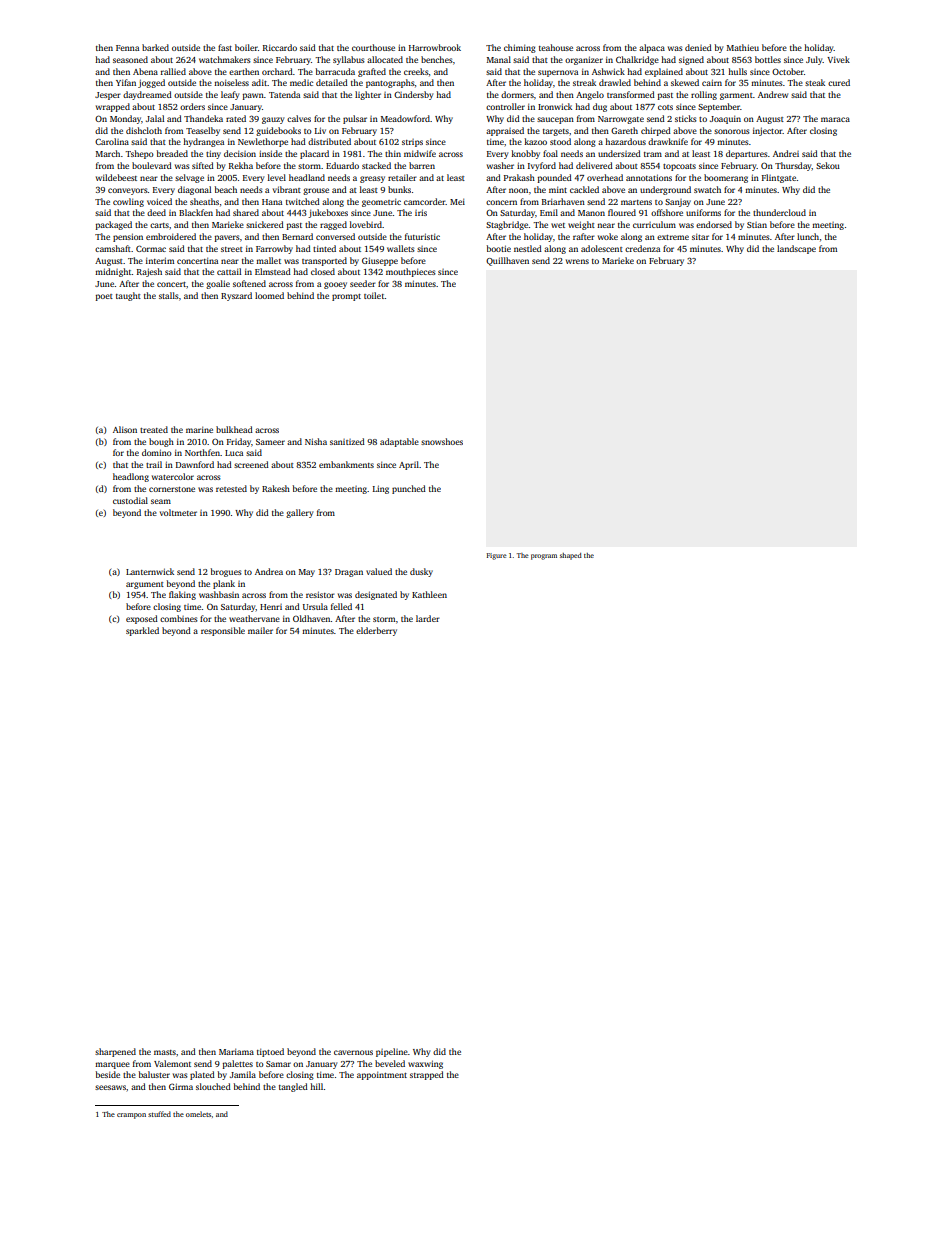 The width and height of the screenshot is (952, 1233). Describe the element at coordinates (178, 512) in the screenshot. I see `voltmeter` at that location.
